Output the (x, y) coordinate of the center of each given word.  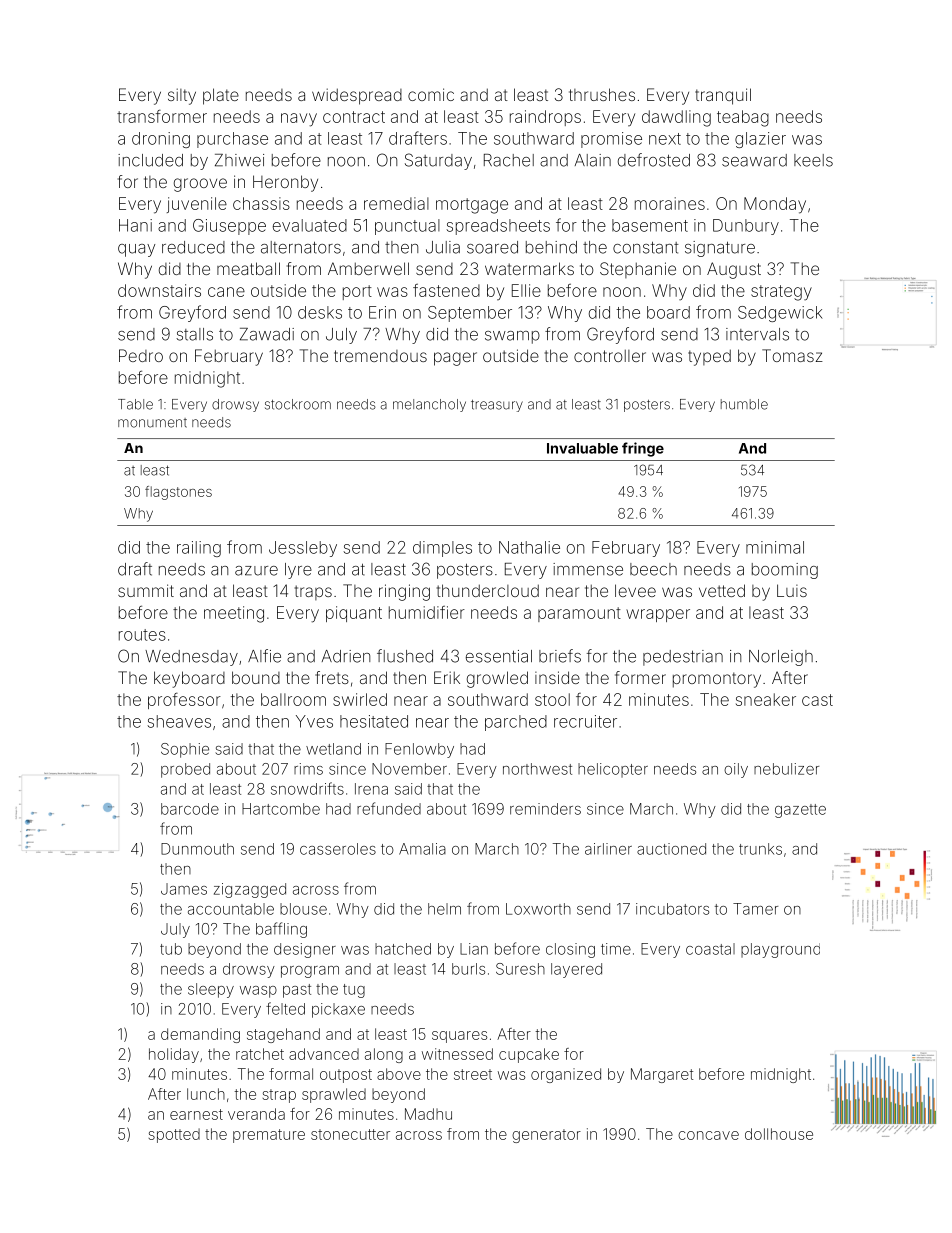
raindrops (545, 118)
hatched (403, 949)
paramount (579, 614)
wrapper (658, 615)
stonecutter (350, 1134)
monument (152, 423)
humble (744, 404)
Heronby (285, 183)
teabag (743, 118)
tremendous (380, 356)
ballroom (293, 699)
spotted (174, 1135)
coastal (710, 949)
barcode (190, 809)
